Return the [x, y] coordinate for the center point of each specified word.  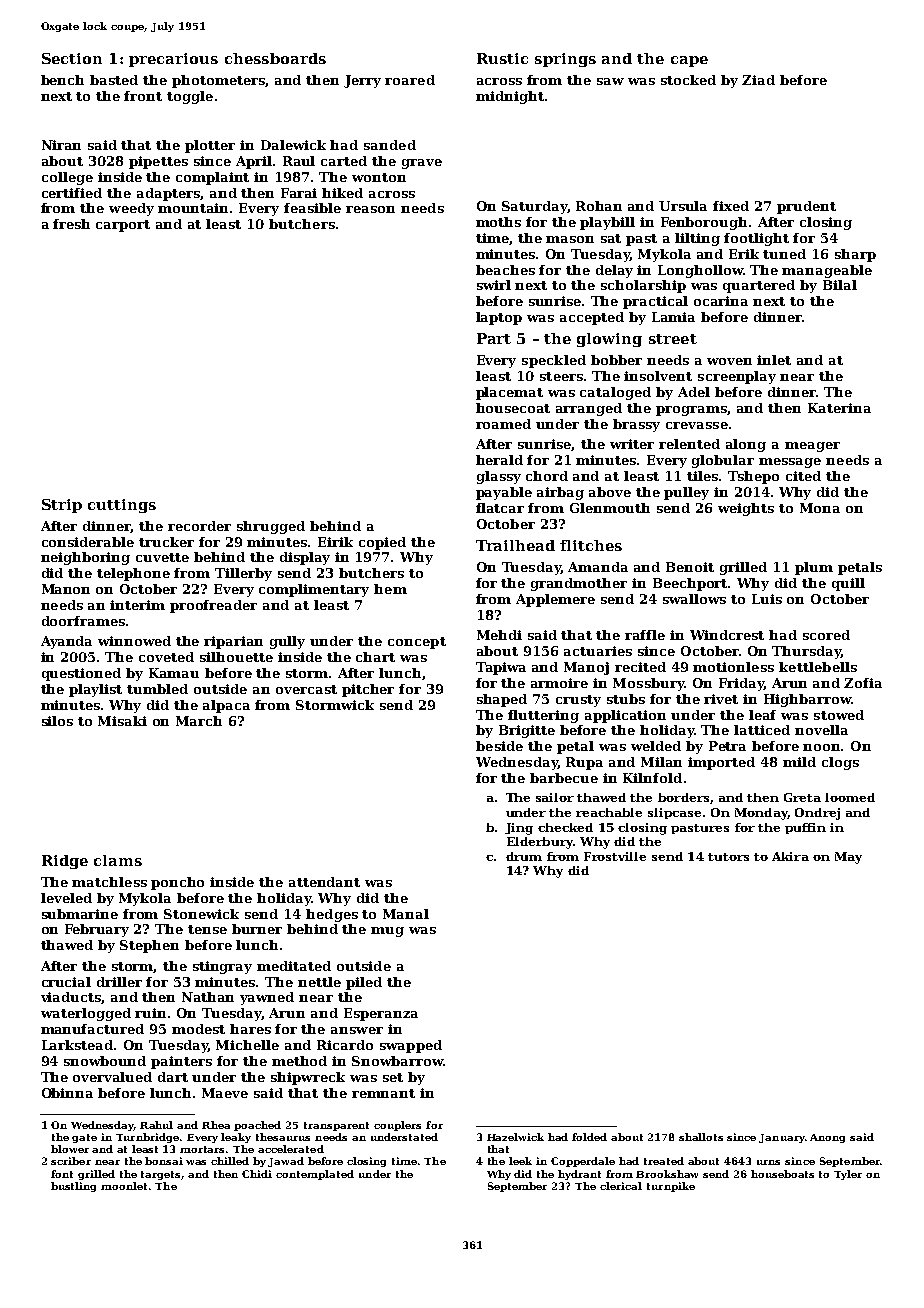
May [848, 858]
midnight [510, 97]
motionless [733, 667]
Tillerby [243, 574]
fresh [71, 224]
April [254, 162]
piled [364, 983]
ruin [150, 1013]
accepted [592, 318]
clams [118, 860]
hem [390, 589]
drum [524, 856]
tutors [728, 857]
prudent [806, 207]
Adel [694, 392]
